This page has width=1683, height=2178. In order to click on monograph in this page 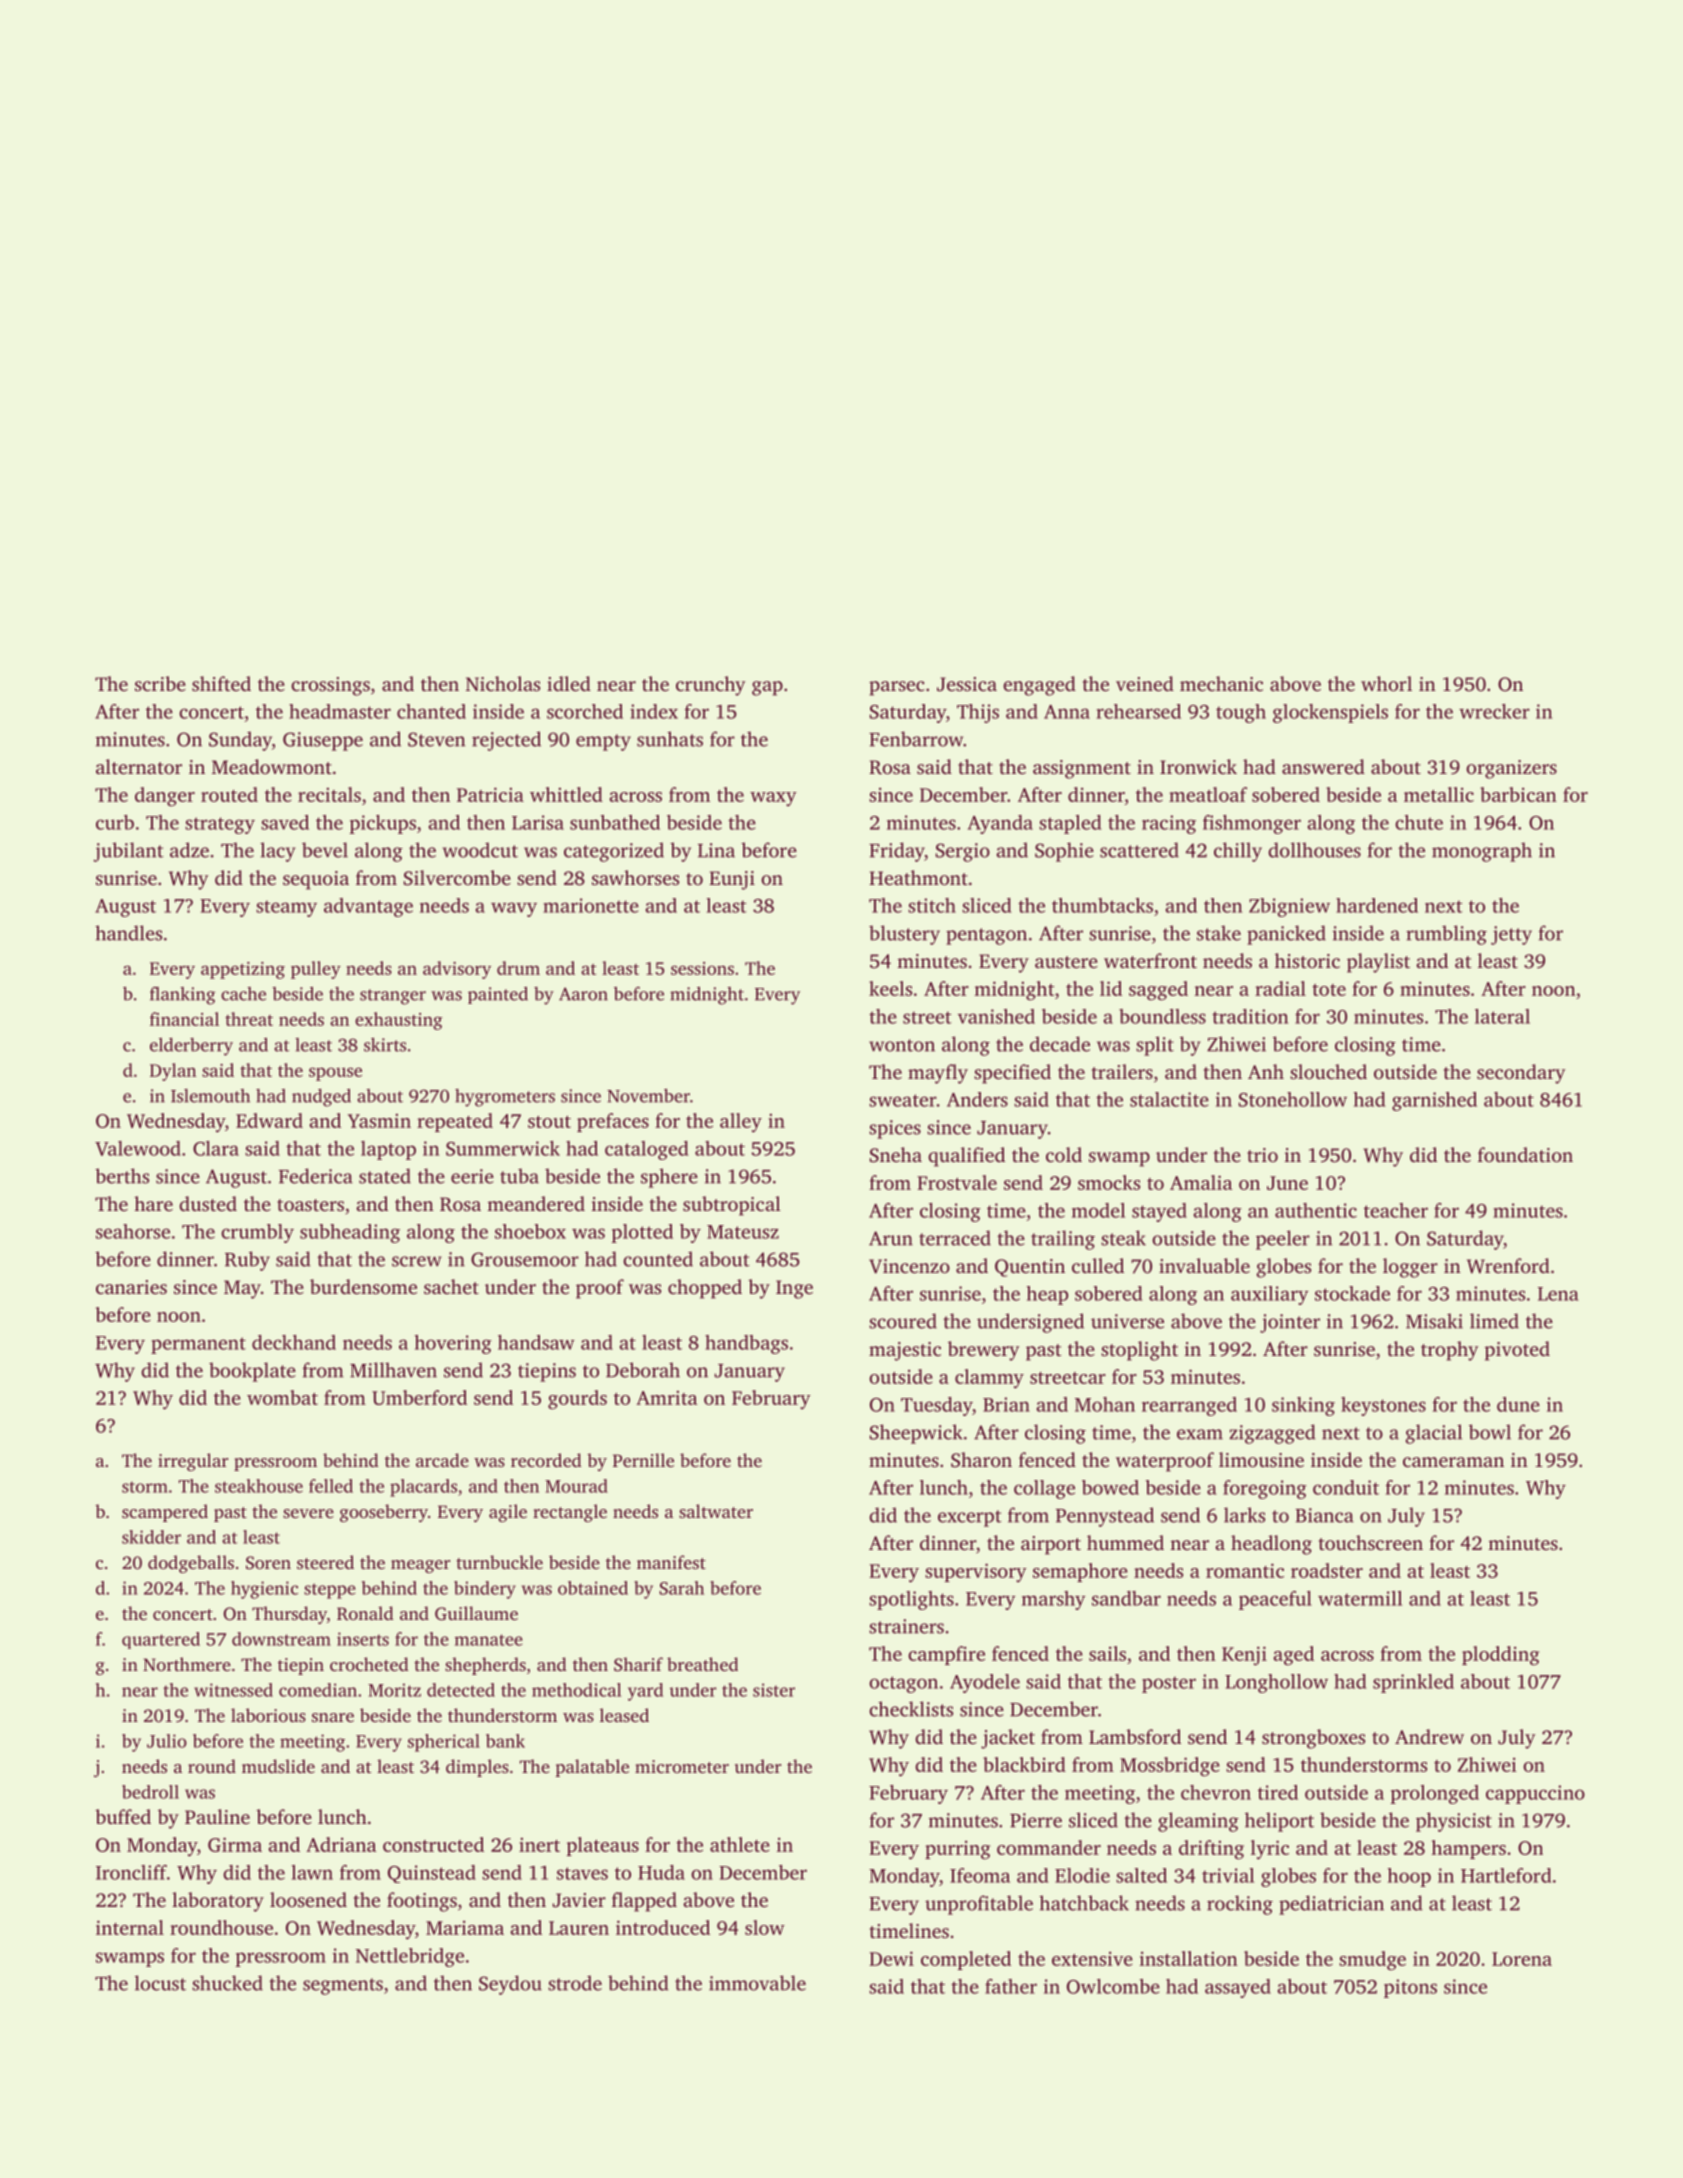, I will do `click(1482, 852)`.
